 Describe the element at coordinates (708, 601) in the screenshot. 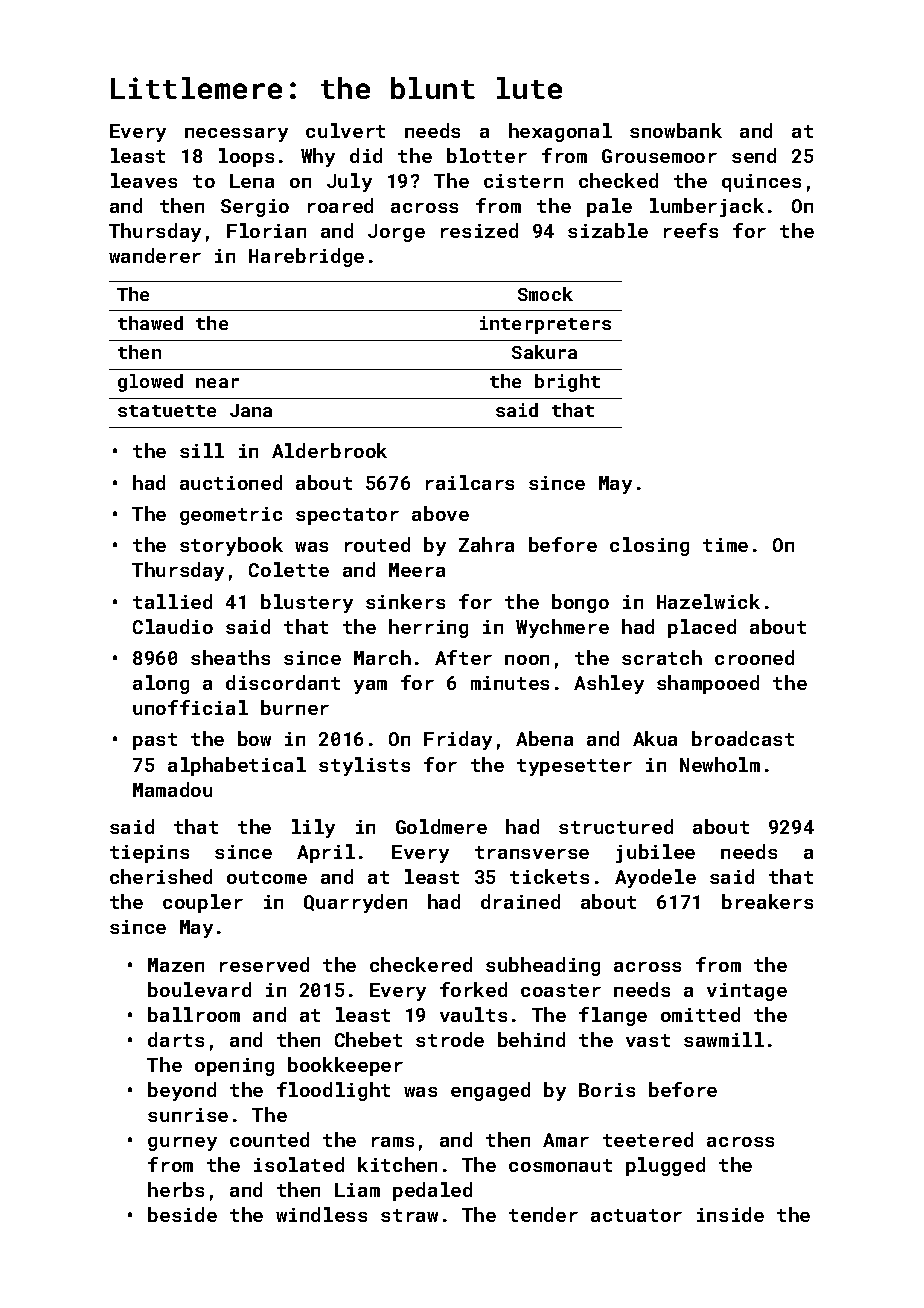

I see `Hazelwick` at that location.
